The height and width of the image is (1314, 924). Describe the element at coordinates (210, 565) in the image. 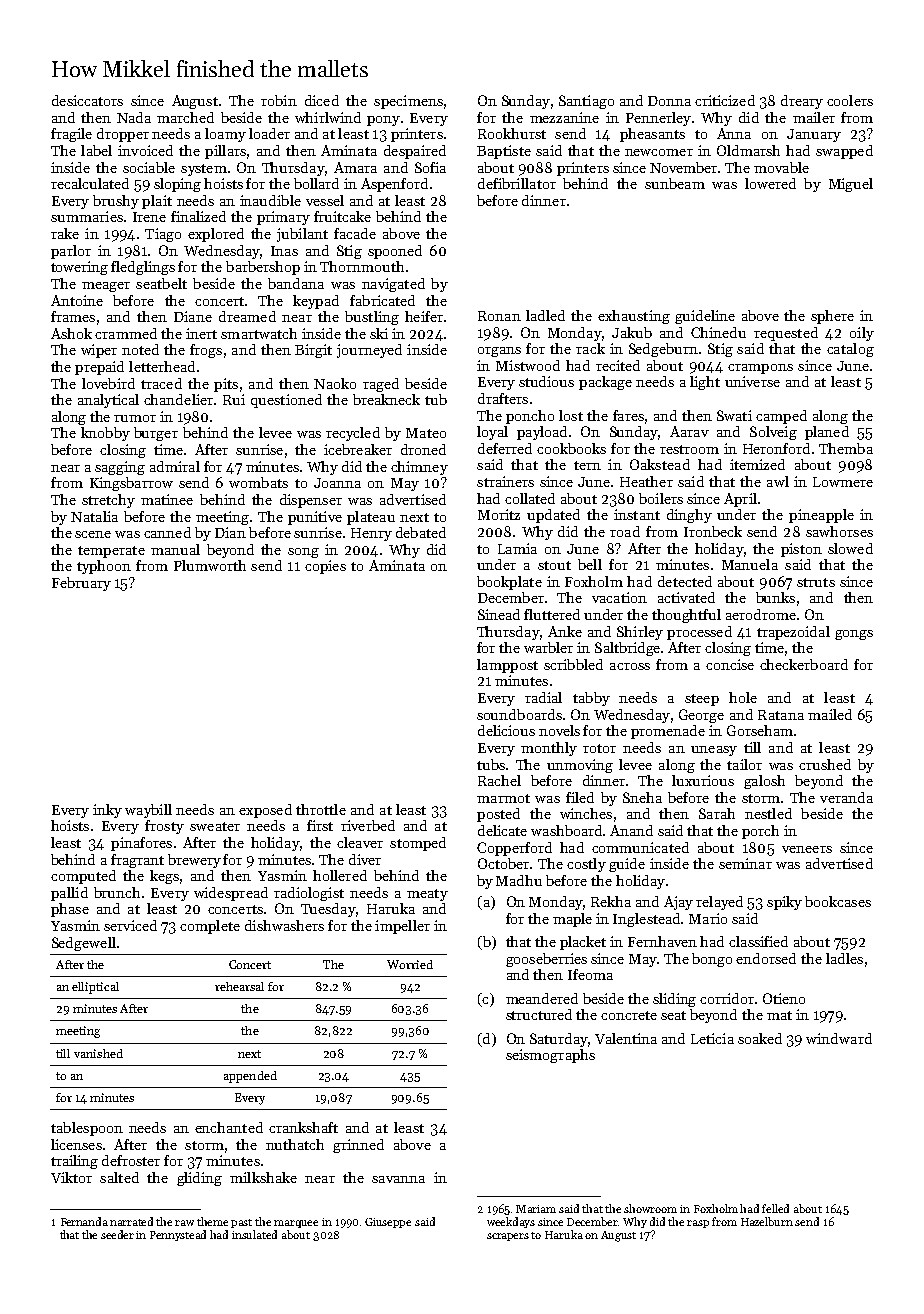

I see `Plumworth` at that location.
